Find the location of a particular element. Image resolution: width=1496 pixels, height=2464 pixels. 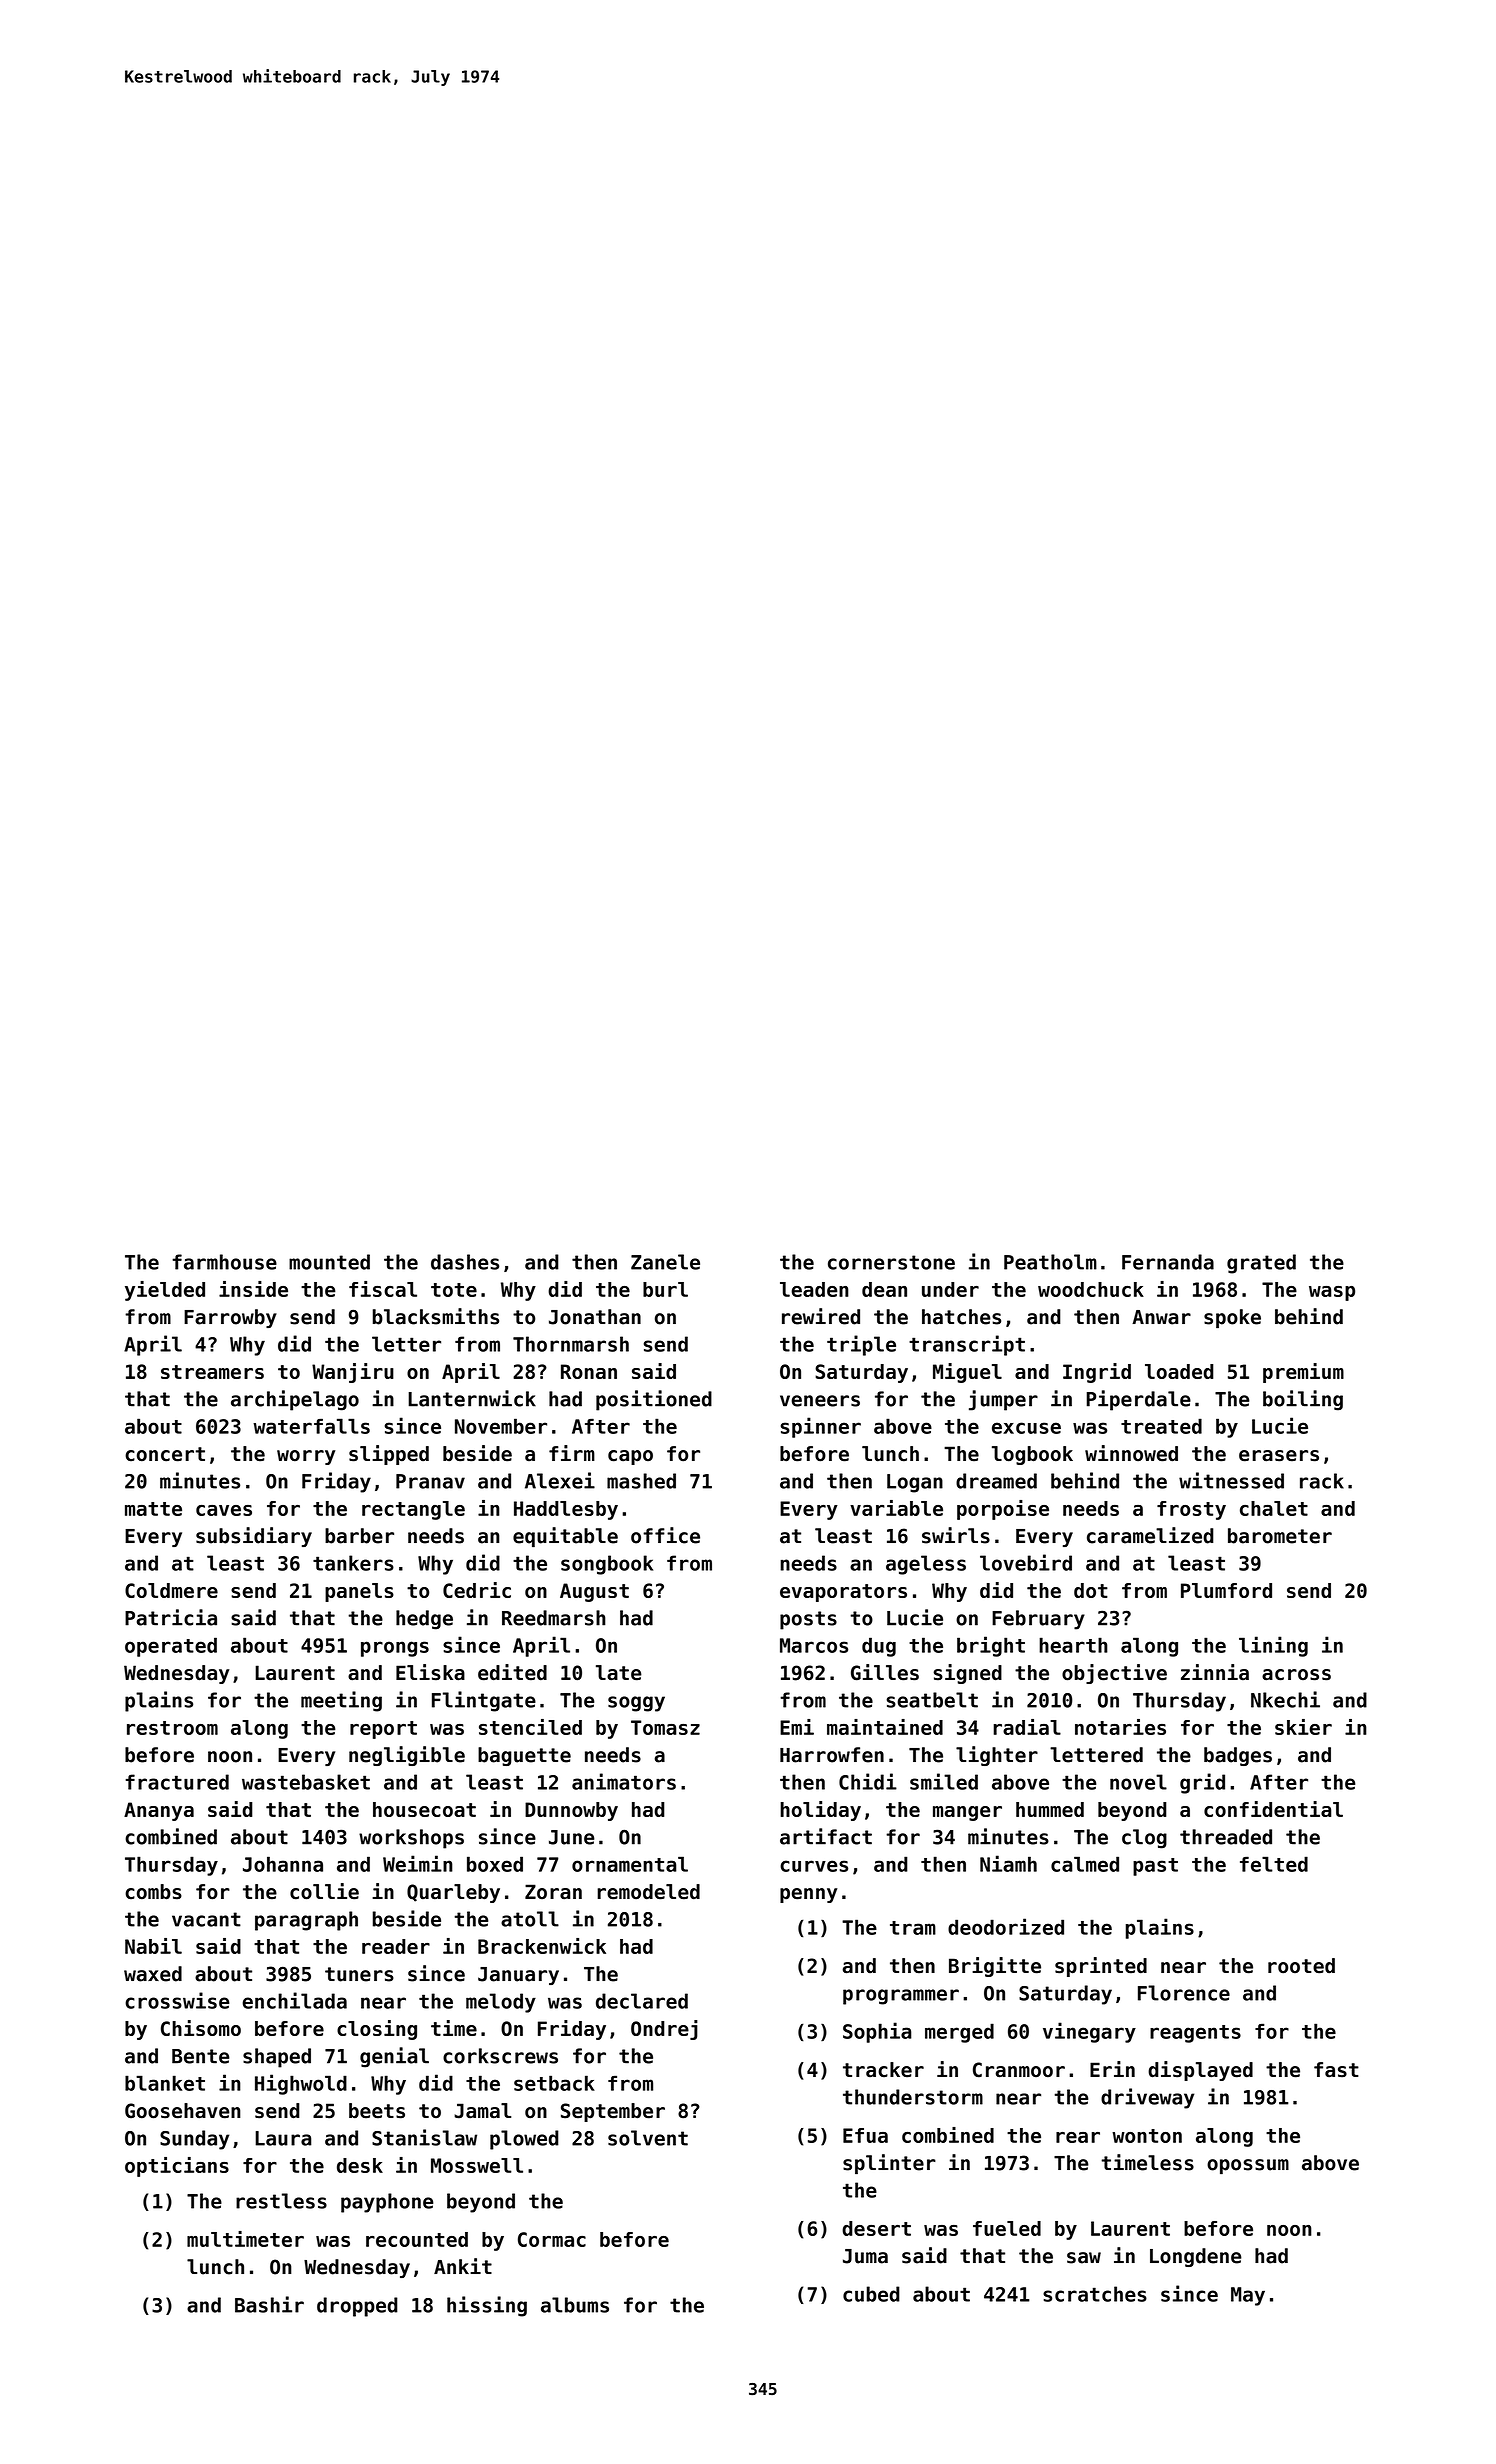

skier is located at coordinates (1303, 1727).
